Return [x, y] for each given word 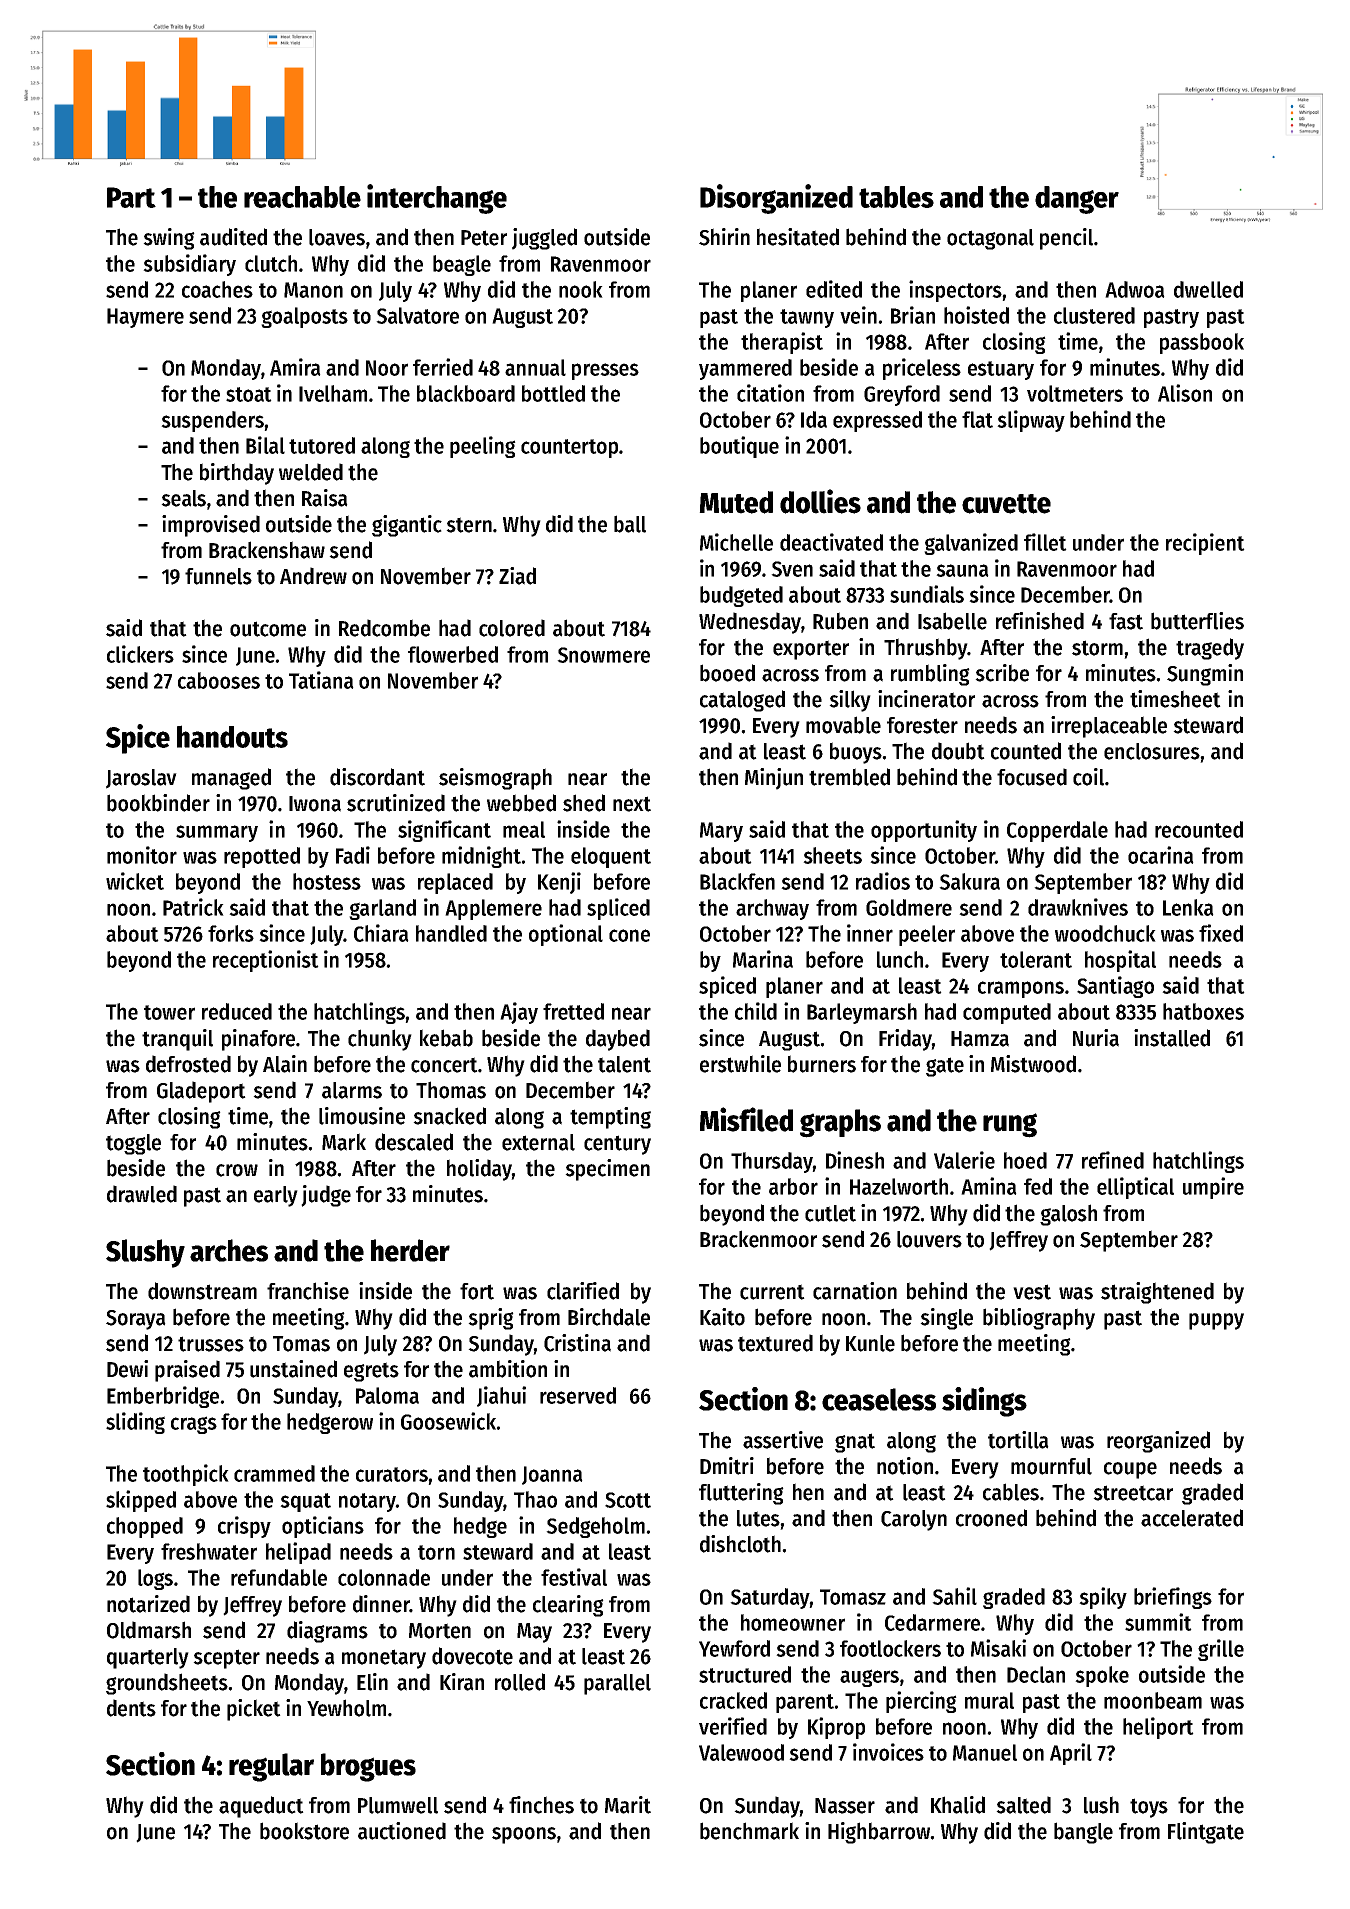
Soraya [136, 1320]
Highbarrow [879, 1833]
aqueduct [261, 1807]
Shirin [724, 237]
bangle [1083, 1833]
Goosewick [448, 1421]
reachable [302, 197]
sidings [984, 1402]
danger [1077, 200]
